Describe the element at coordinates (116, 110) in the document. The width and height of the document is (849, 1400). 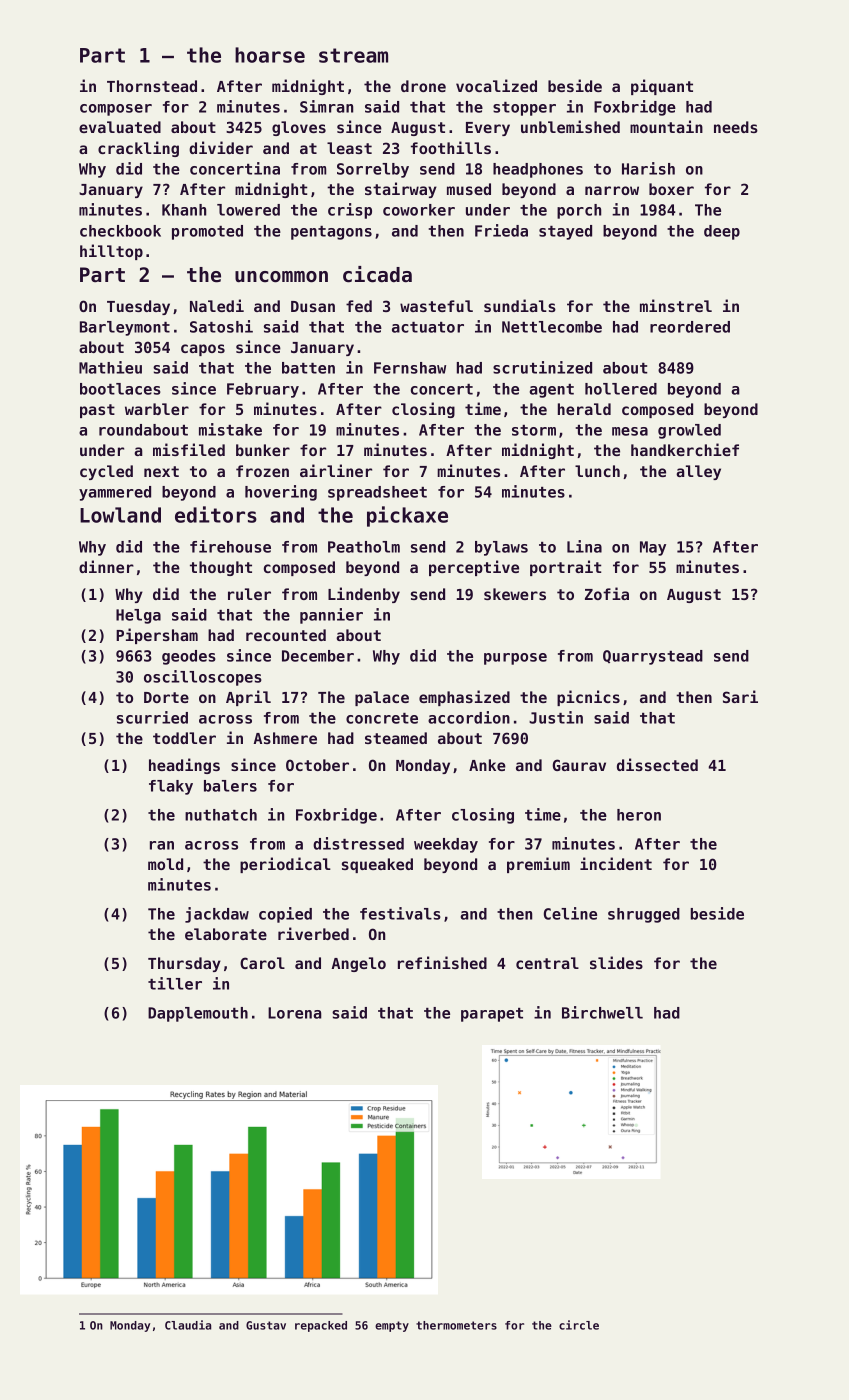
I see `composer` at that location.
